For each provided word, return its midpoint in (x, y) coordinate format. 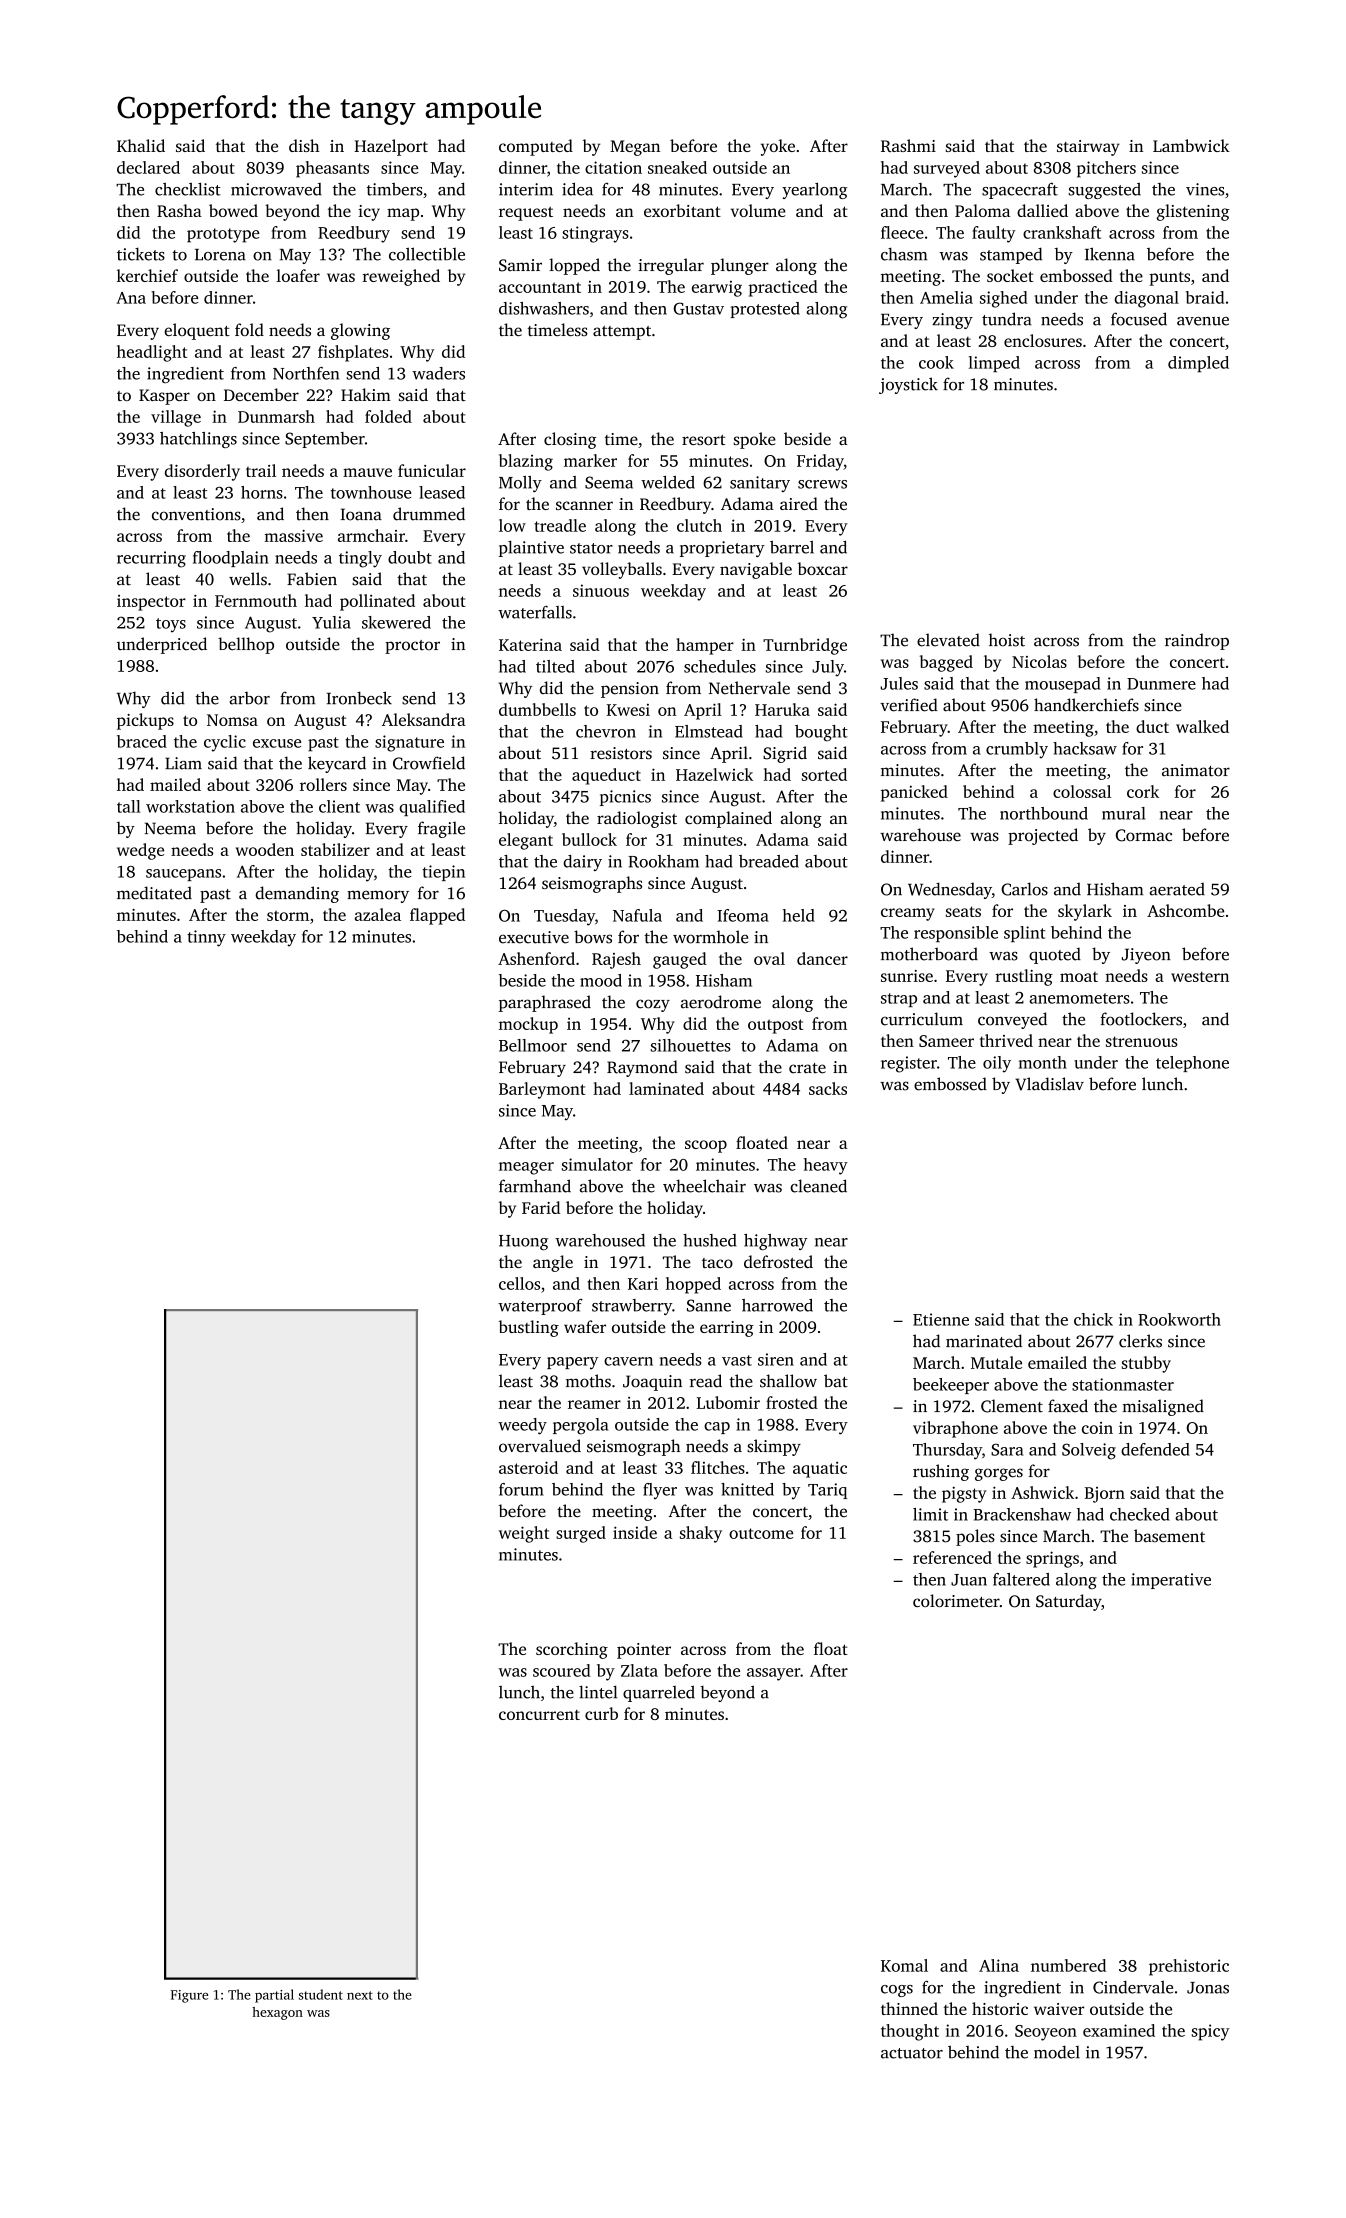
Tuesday (564, 917)
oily (997, 1064)
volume (758, 210)
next (360, 1995)
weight (524, 1534)
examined (1119, 2030)
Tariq (827, 1491)
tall (129, 806)
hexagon (277, 2013)
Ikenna (1110, 254)
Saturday (1068, 1602)
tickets (141, 254)
